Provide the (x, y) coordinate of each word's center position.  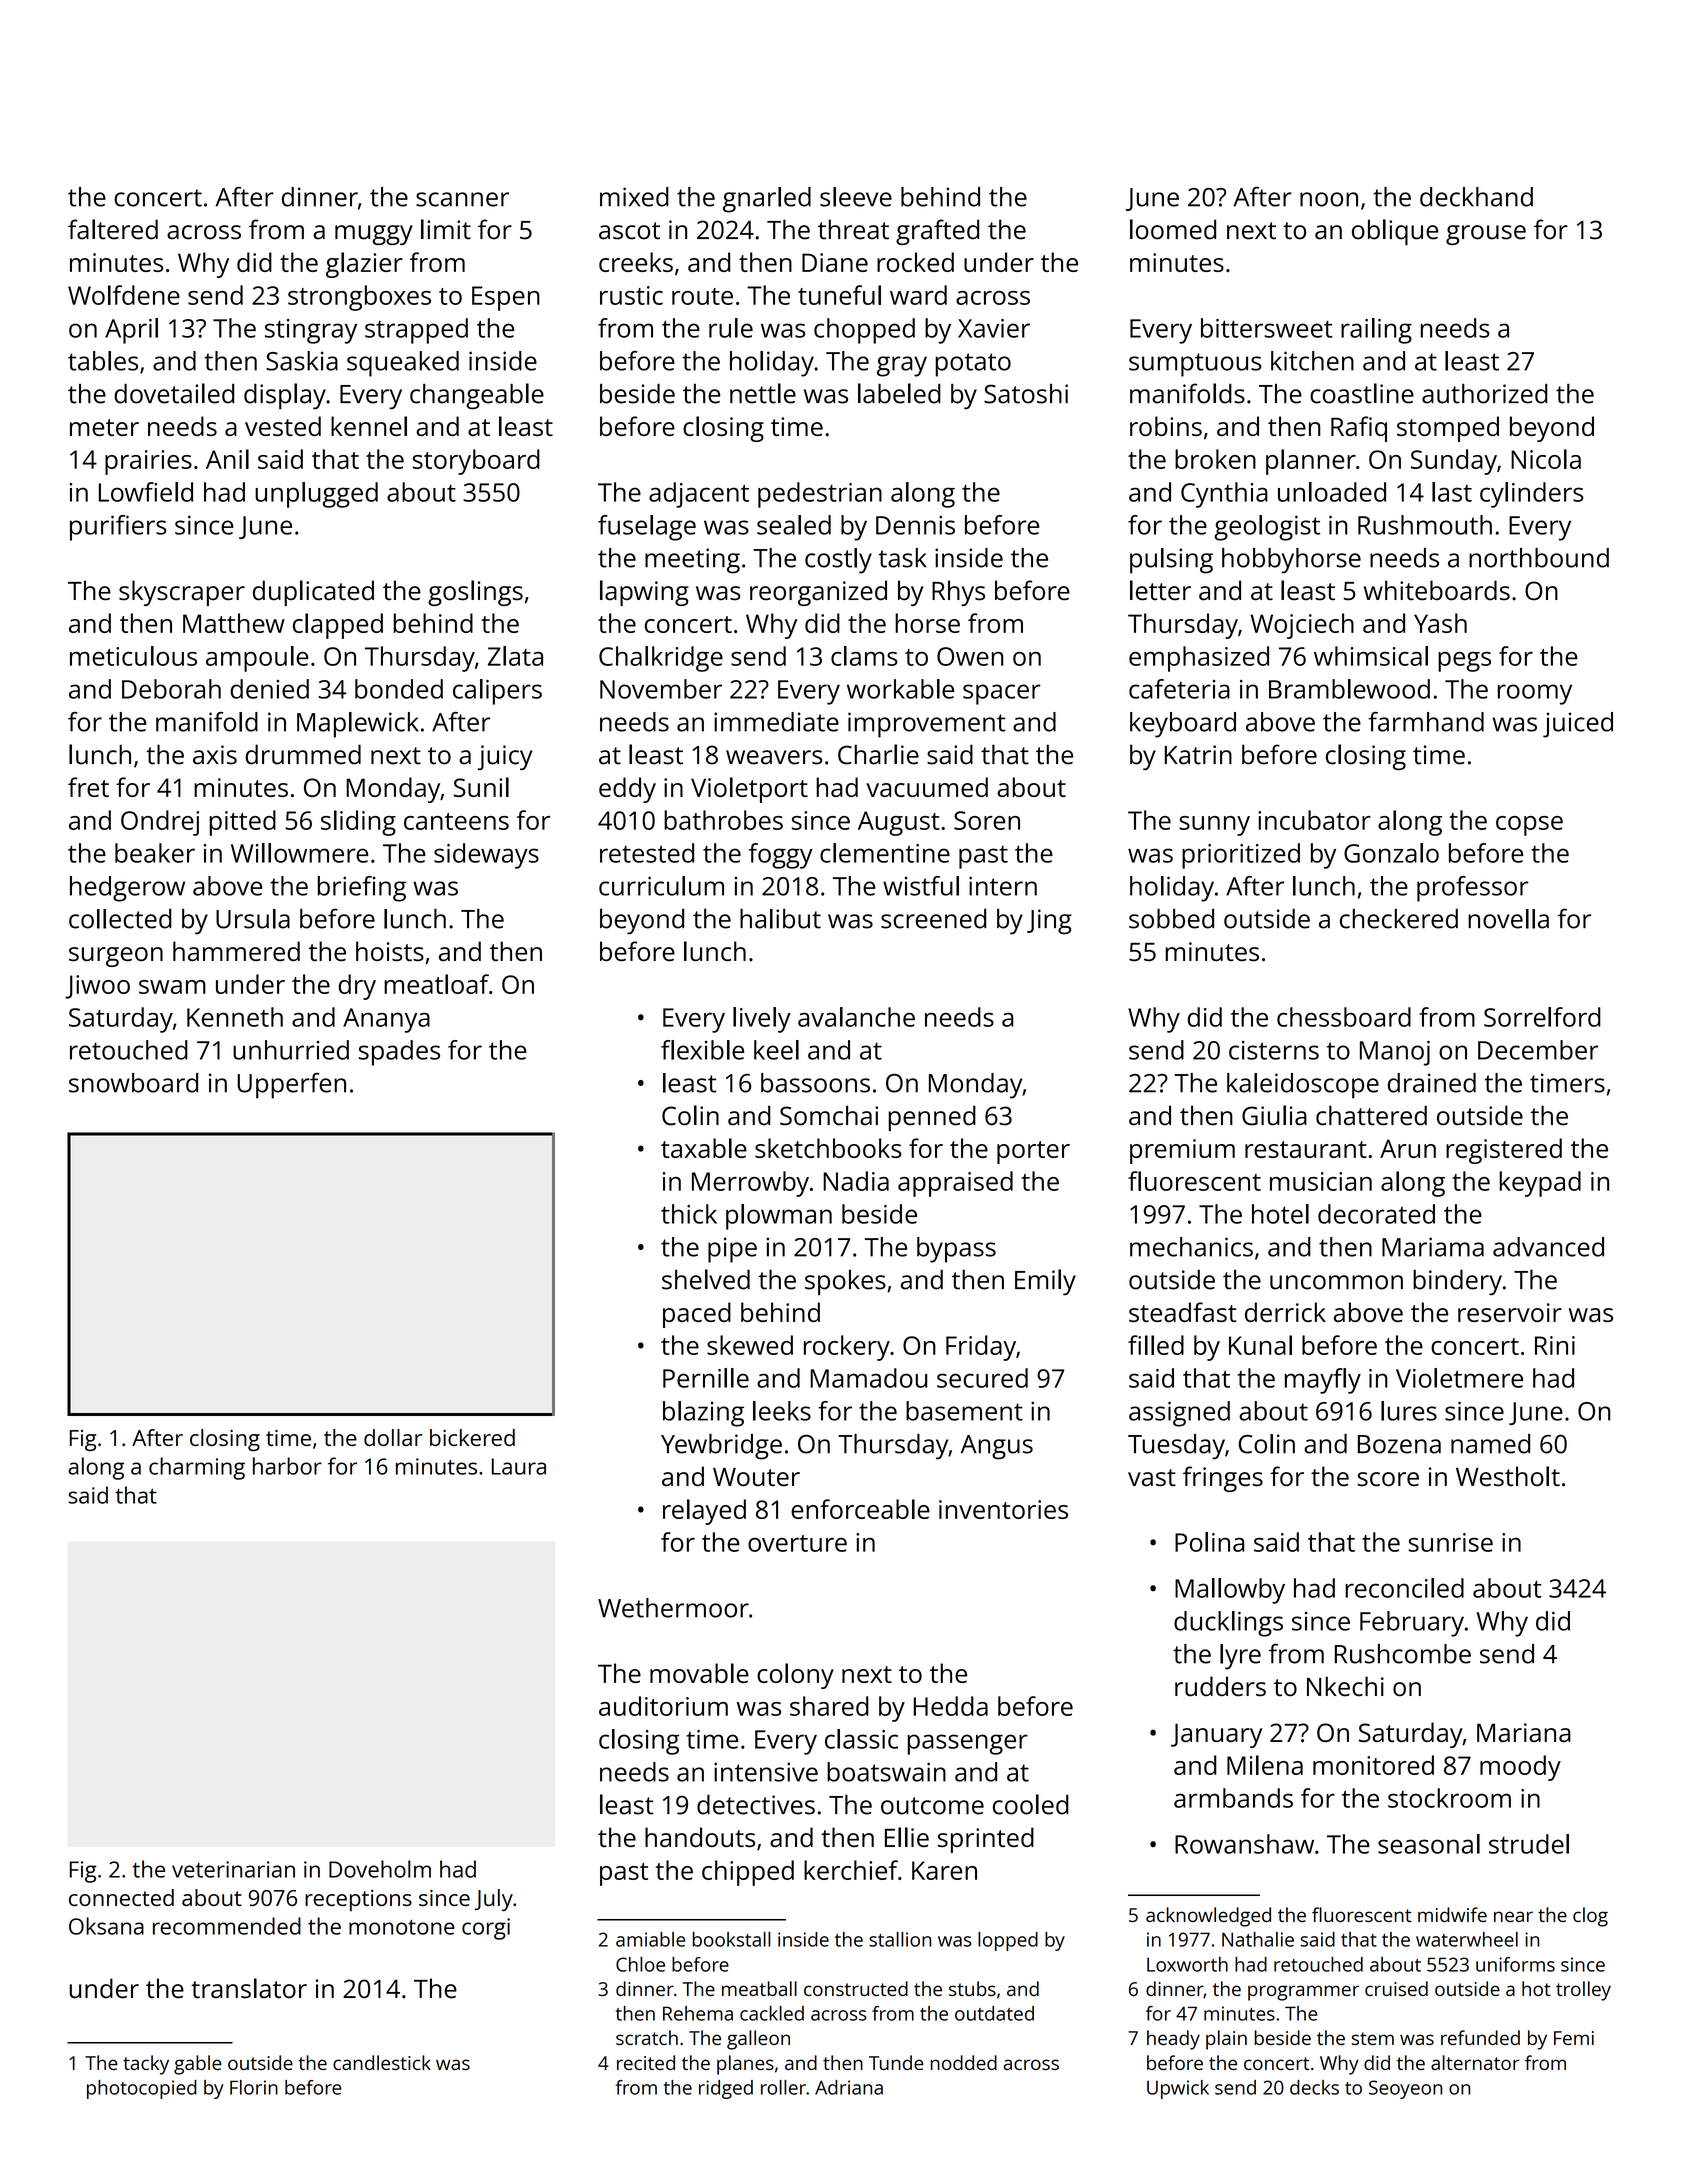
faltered (113, 229)
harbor (287, 1466)
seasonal (1429, 1844)
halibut (780, 919)
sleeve (856, 197)
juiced (1578, 725)
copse (1529, 826)
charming (197, 1468)
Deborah (171, 689)
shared (829, 1706)
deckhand (1476, 197)
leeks (782, 1411)
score (1388, 1479)
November (661, 689)
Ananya (386, 1020)
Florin (254, 2087)
